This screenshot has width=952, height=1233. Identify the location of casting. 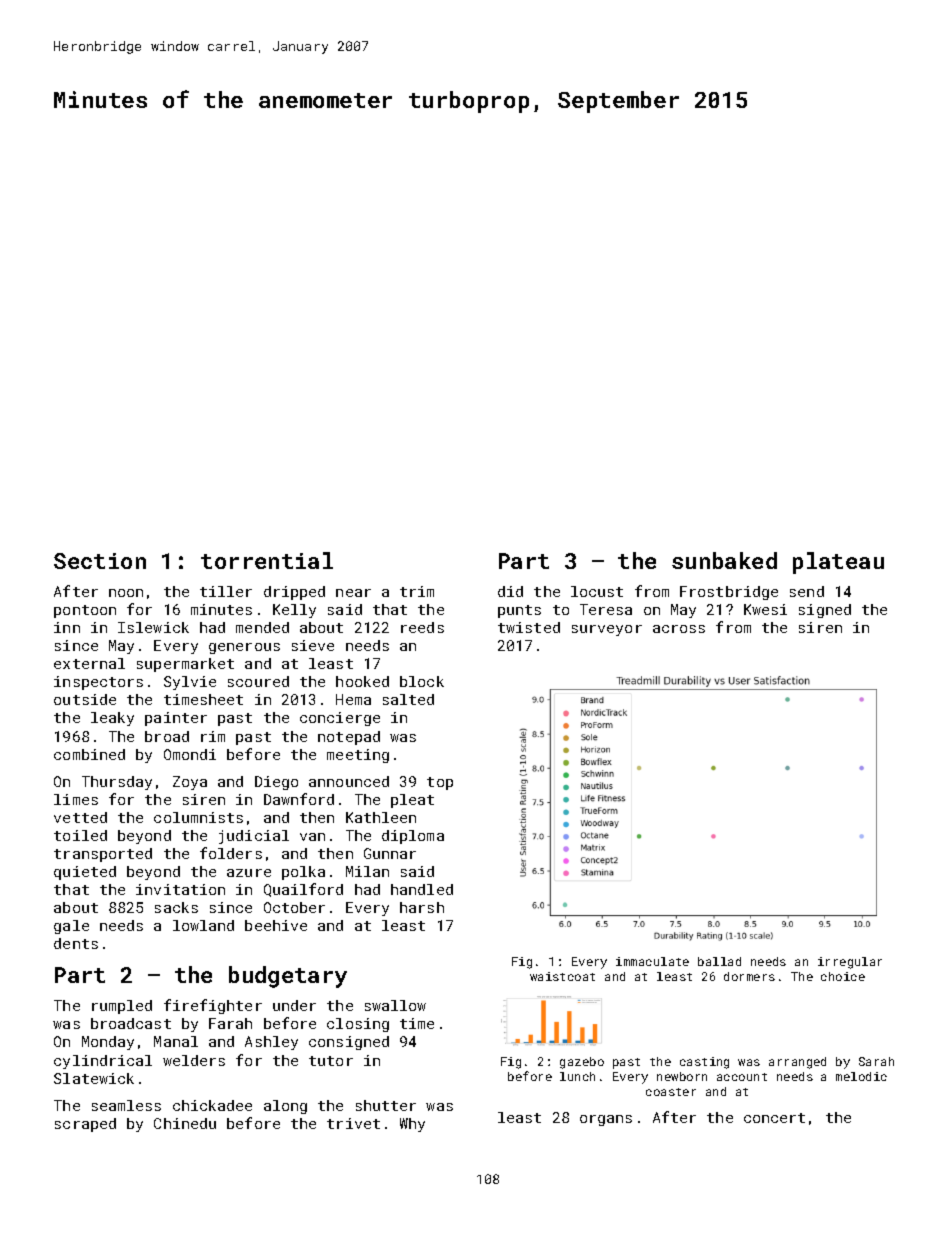
(704, 1063).
